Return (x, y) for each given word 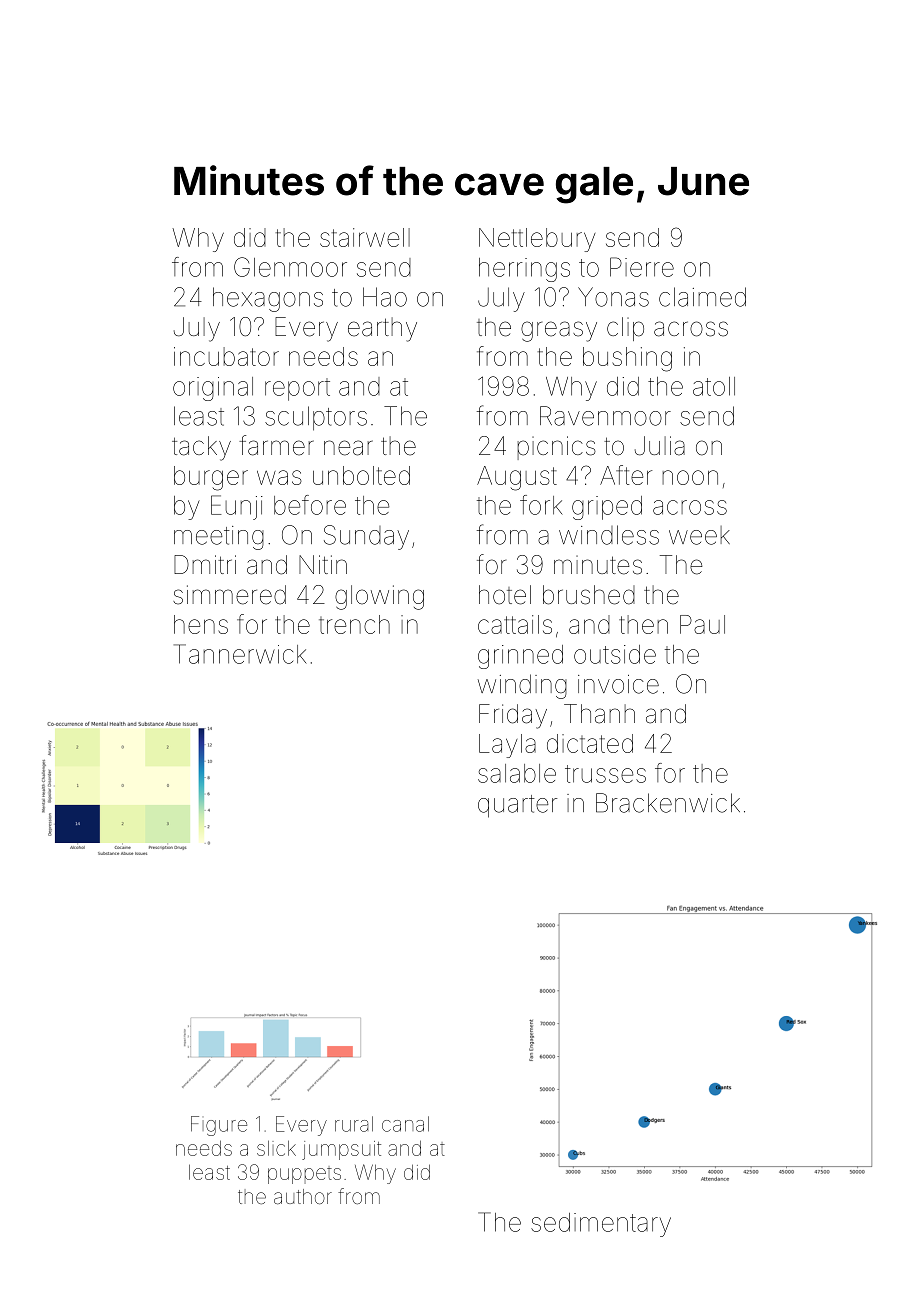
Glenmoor (290, 267)
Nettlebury (537, 240)
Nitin (323, 564)
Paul (702, 624)
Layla (507, 746)
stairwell (365, 237)
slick (276, 1148)
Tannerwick (240, 654)
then (643, 624)
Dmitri (205, 564)
